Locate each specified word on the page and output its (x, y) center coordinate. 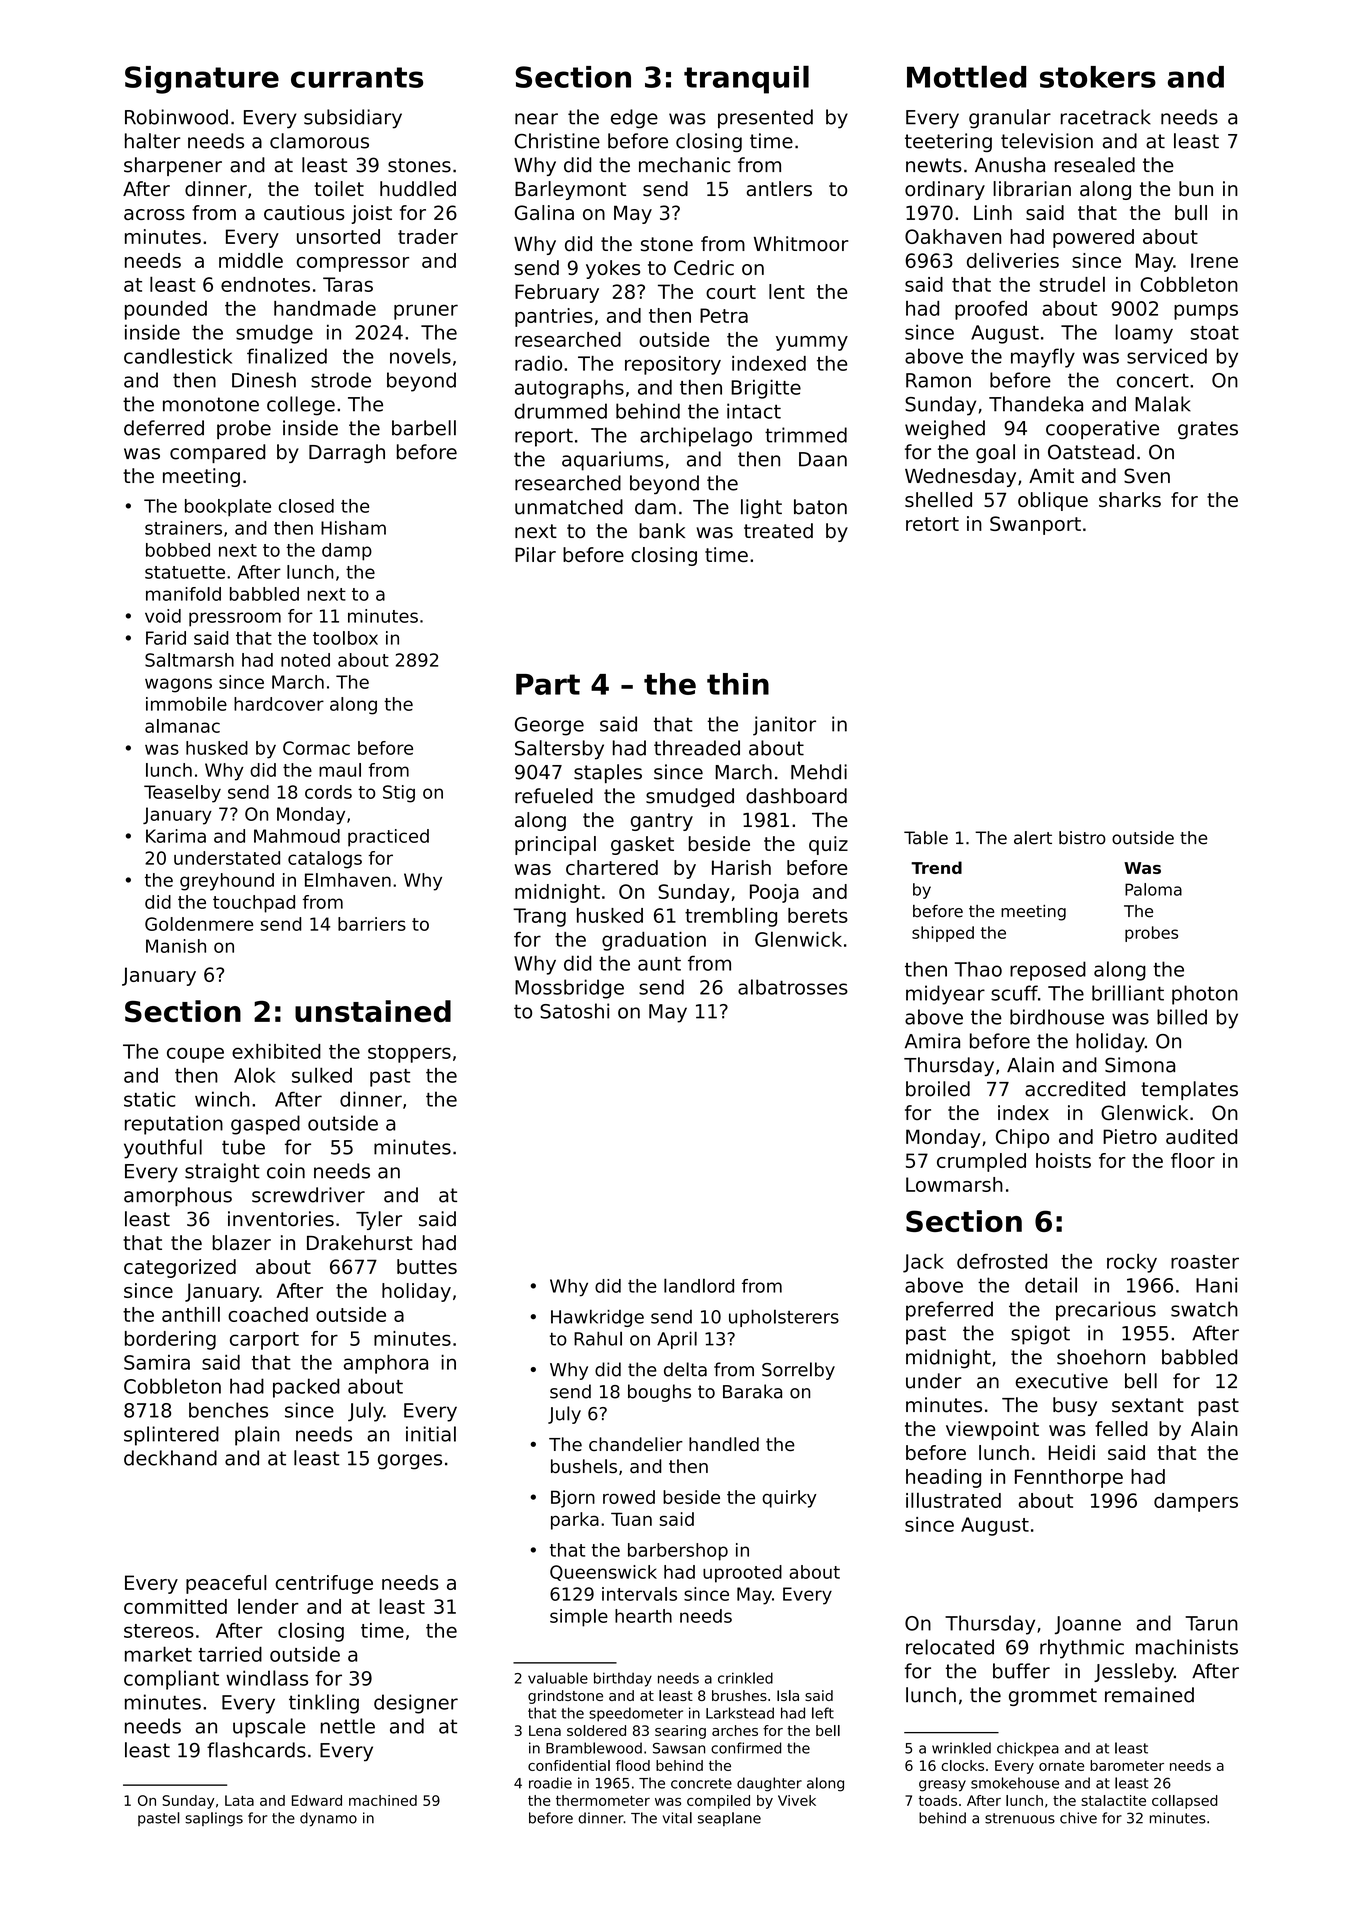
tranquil (746, 79)
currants (357, 77)
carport (264, 1341)
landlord (699, 1285)
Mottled (966, 76)
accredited (1075, 1089)
